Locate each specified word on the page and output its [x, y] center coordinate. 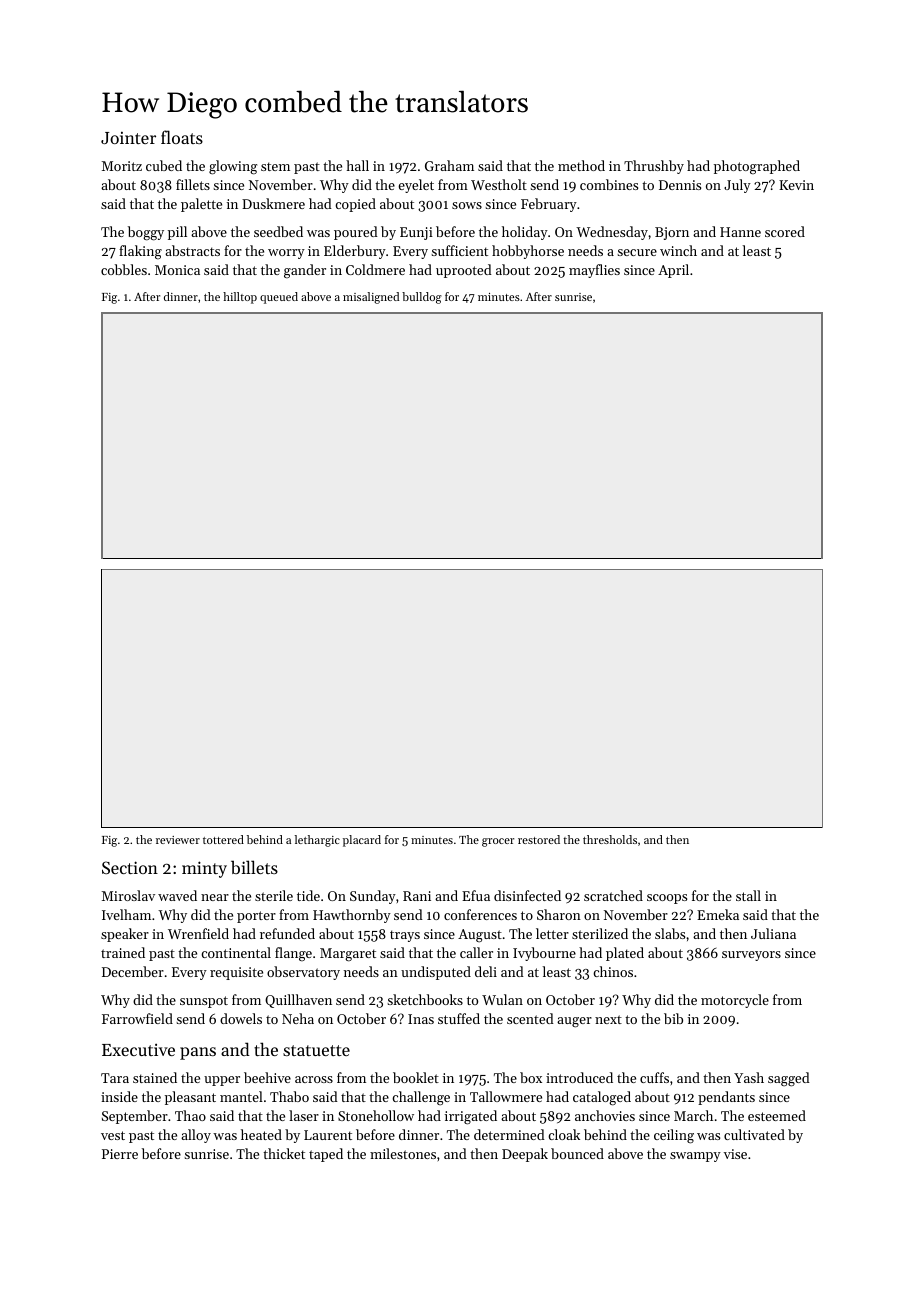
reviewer [178, 840]
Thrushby [654, 167]
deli [486, 971]
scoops [667, 899]
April [673, 271]
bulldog [422, 298]
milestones [403, 1153]
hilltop [240, 298]
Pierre [120, 1154]
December [133, 971]
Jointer [128, 138]
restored [539, 839]
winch [678, 250]
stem [275, 166]
